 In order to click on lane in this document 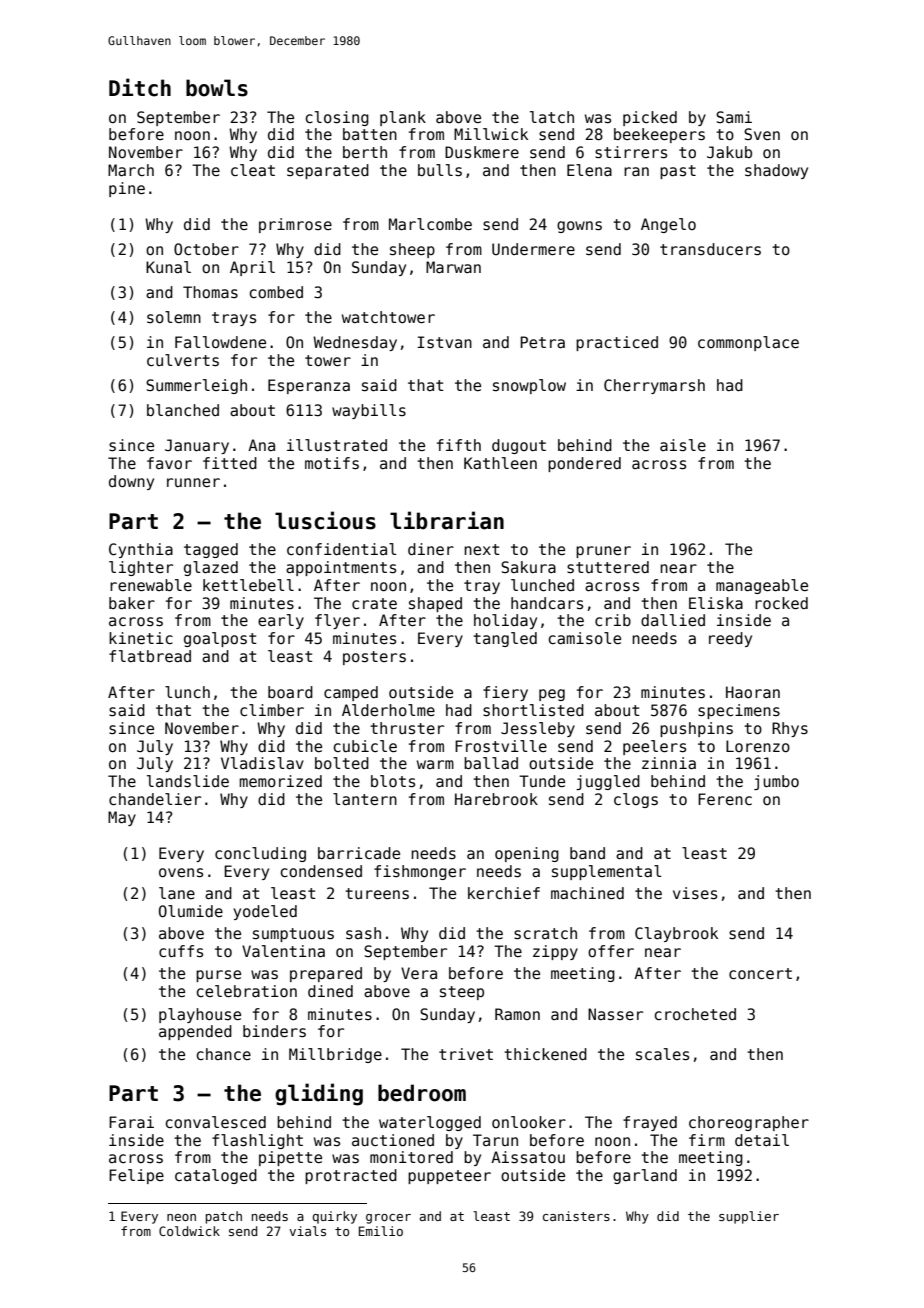, I will do `click(177, 893)`.
